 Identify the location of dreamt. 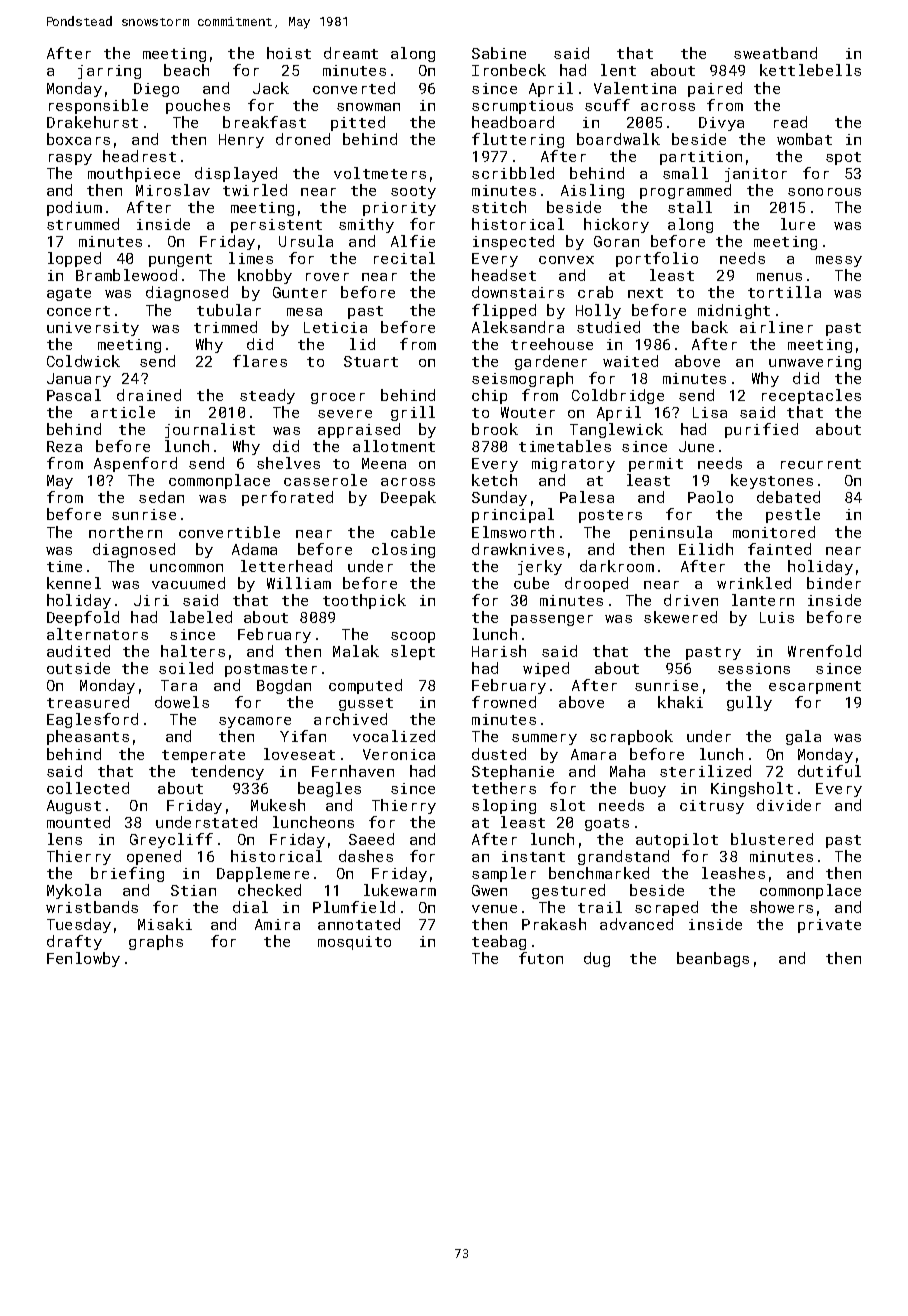
(351, 53).
